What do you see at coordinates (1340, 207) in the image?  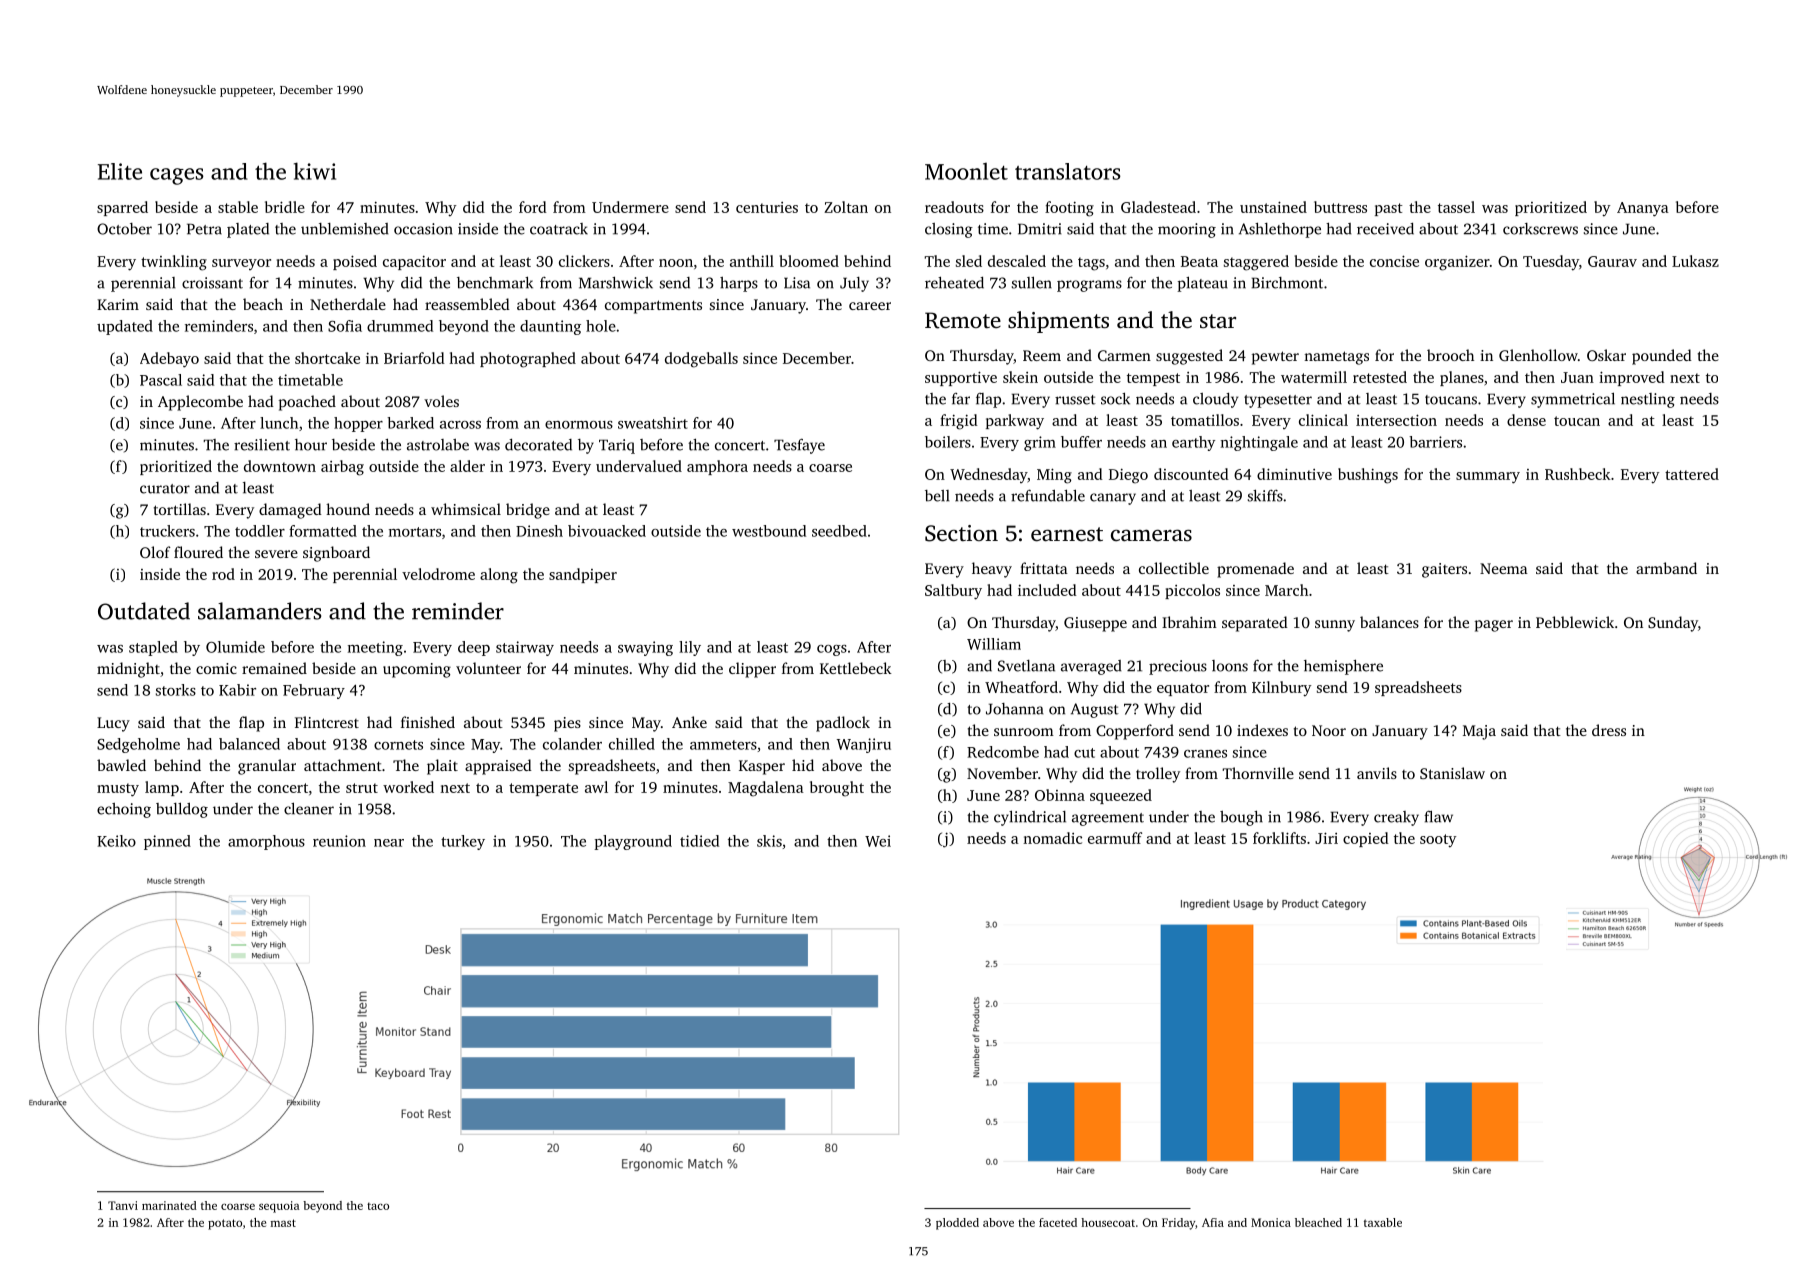 I see `buttress` at bounding box center [1340, 207].
